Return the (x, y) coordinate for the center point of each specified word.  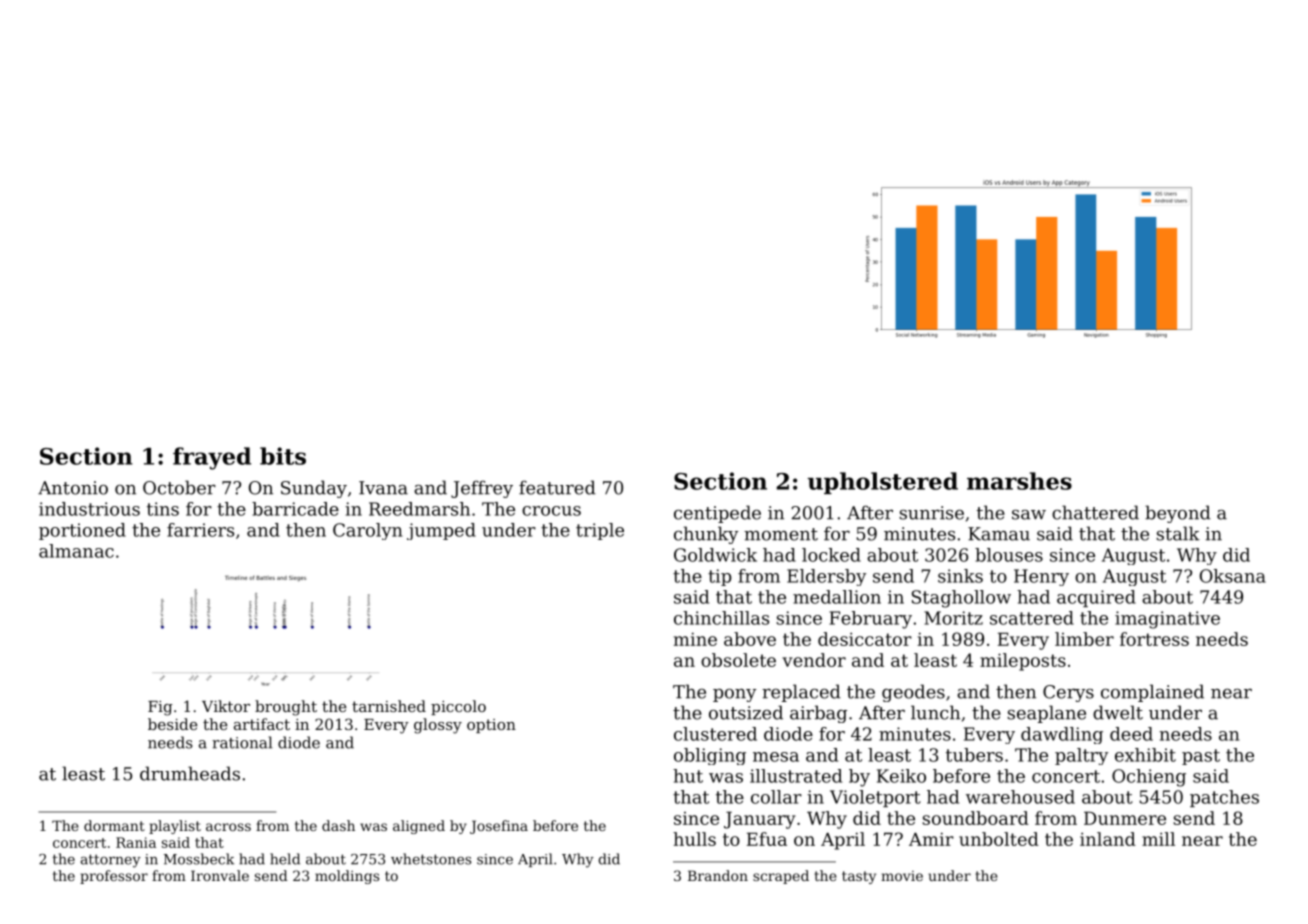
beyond (1178, 514)
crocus (551, 511)
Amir (931, 839)
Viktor (226, 706)
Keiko (901, 776)
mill (1158, 839)
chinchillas (721, 618)
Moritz (953, 618)
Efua (767, 839)
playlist (175, 827)
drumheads (190, 773)
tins (163, 509)
